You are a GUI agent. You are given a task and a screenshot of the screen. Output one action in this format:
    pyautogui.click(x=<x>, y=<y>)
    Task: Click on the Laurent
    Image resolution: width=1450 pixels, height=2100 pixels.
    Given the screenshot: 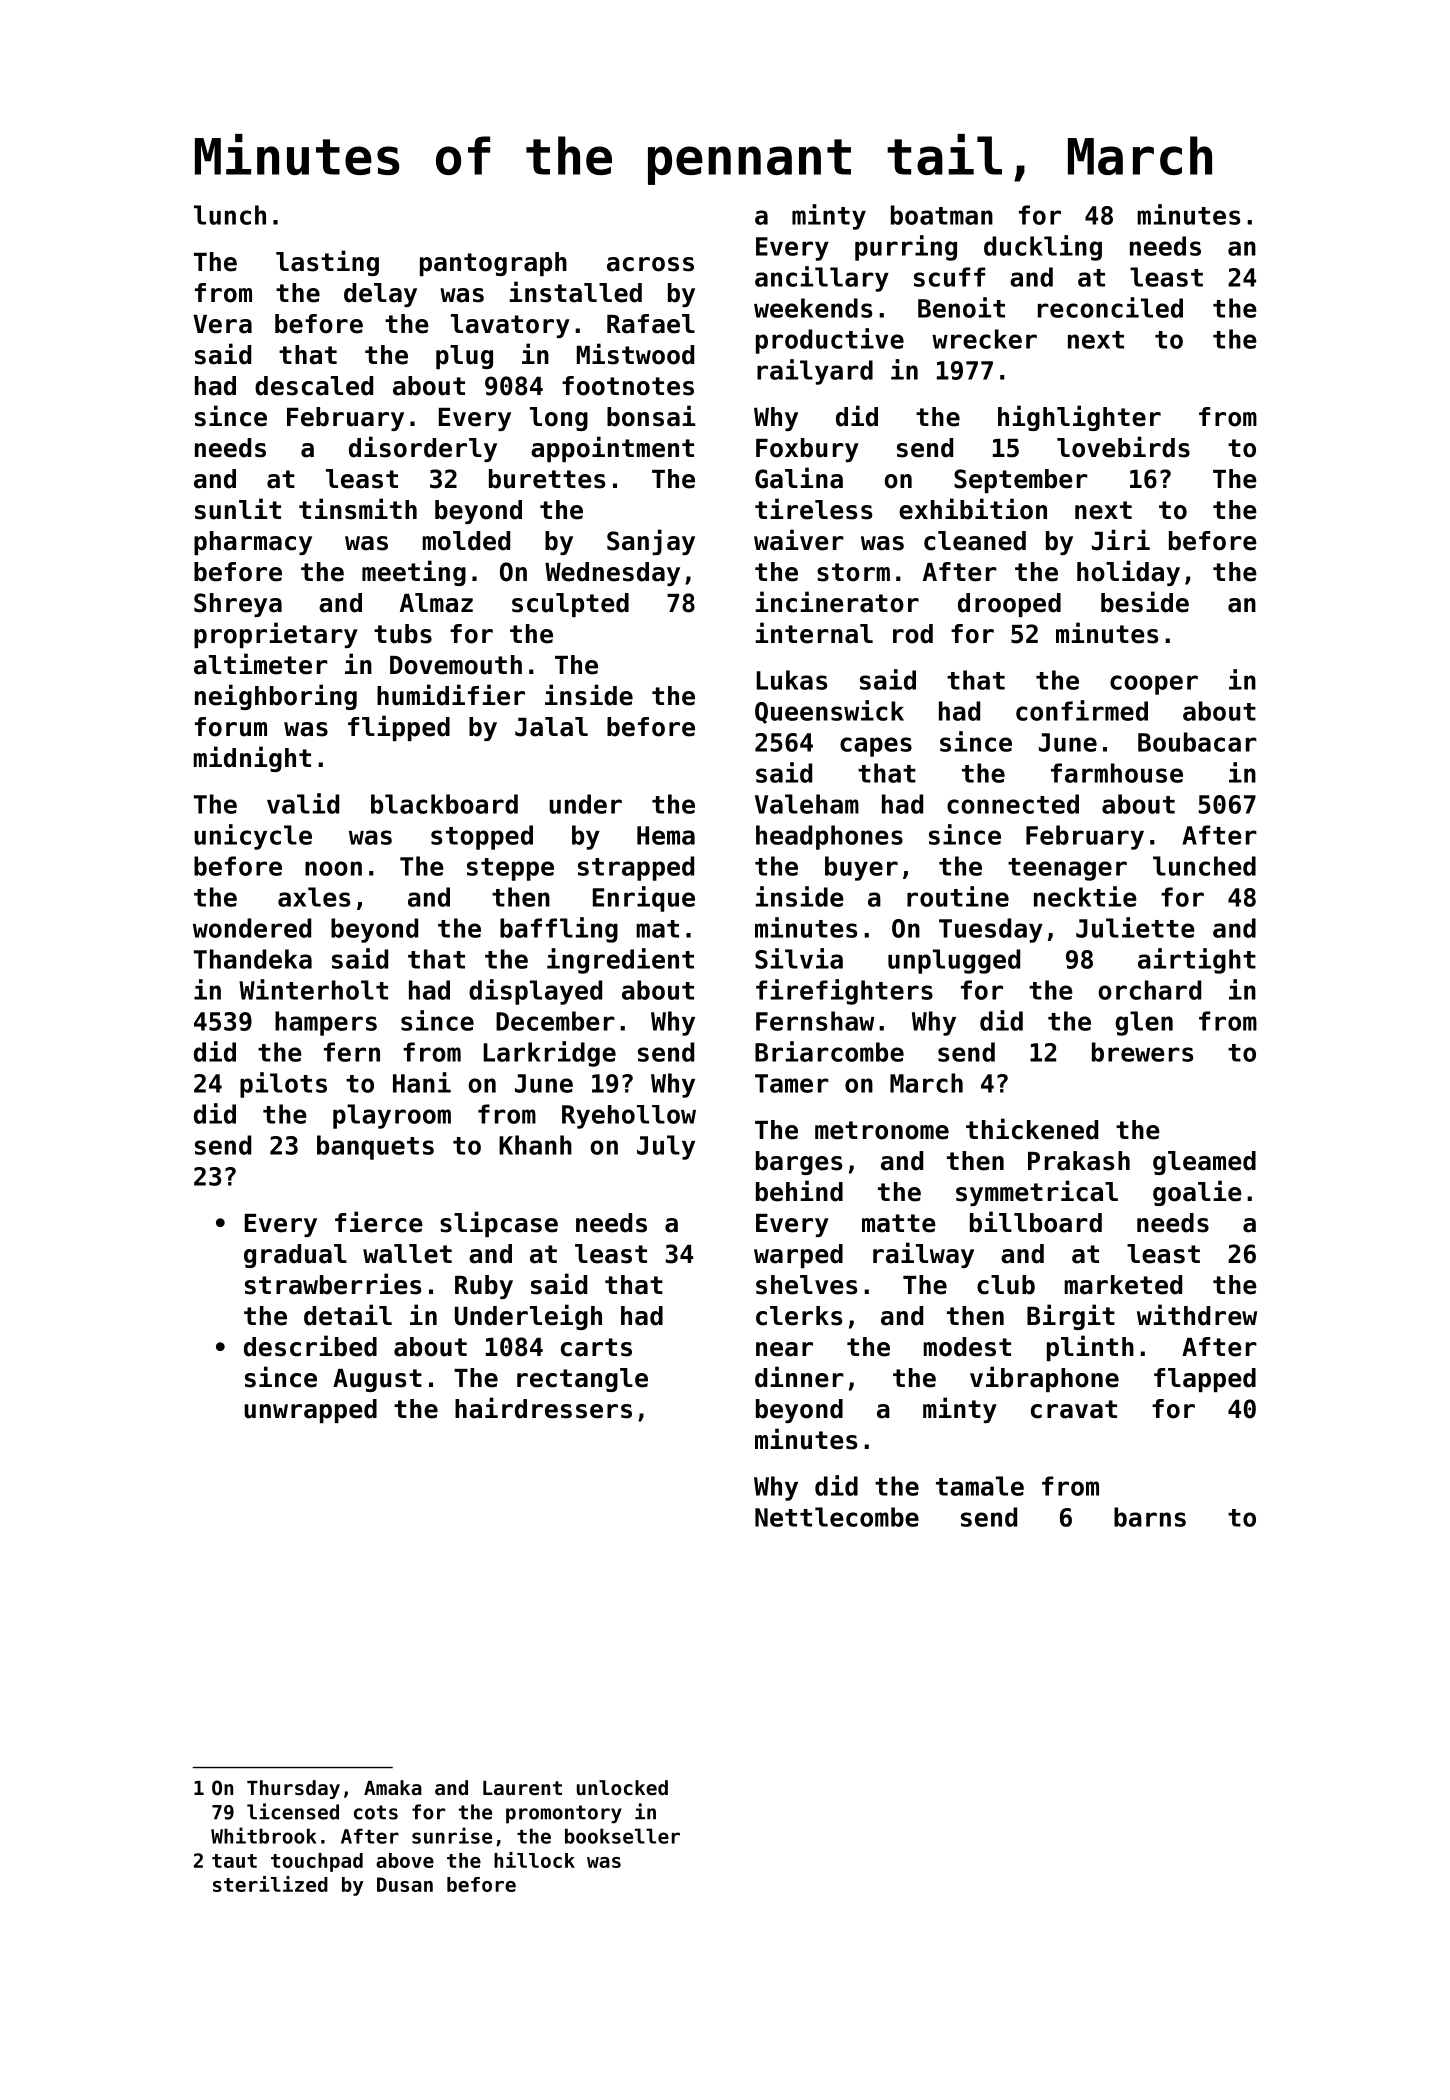 What is the action you would take?
    pyautogui.click(x=522, y=1788)
